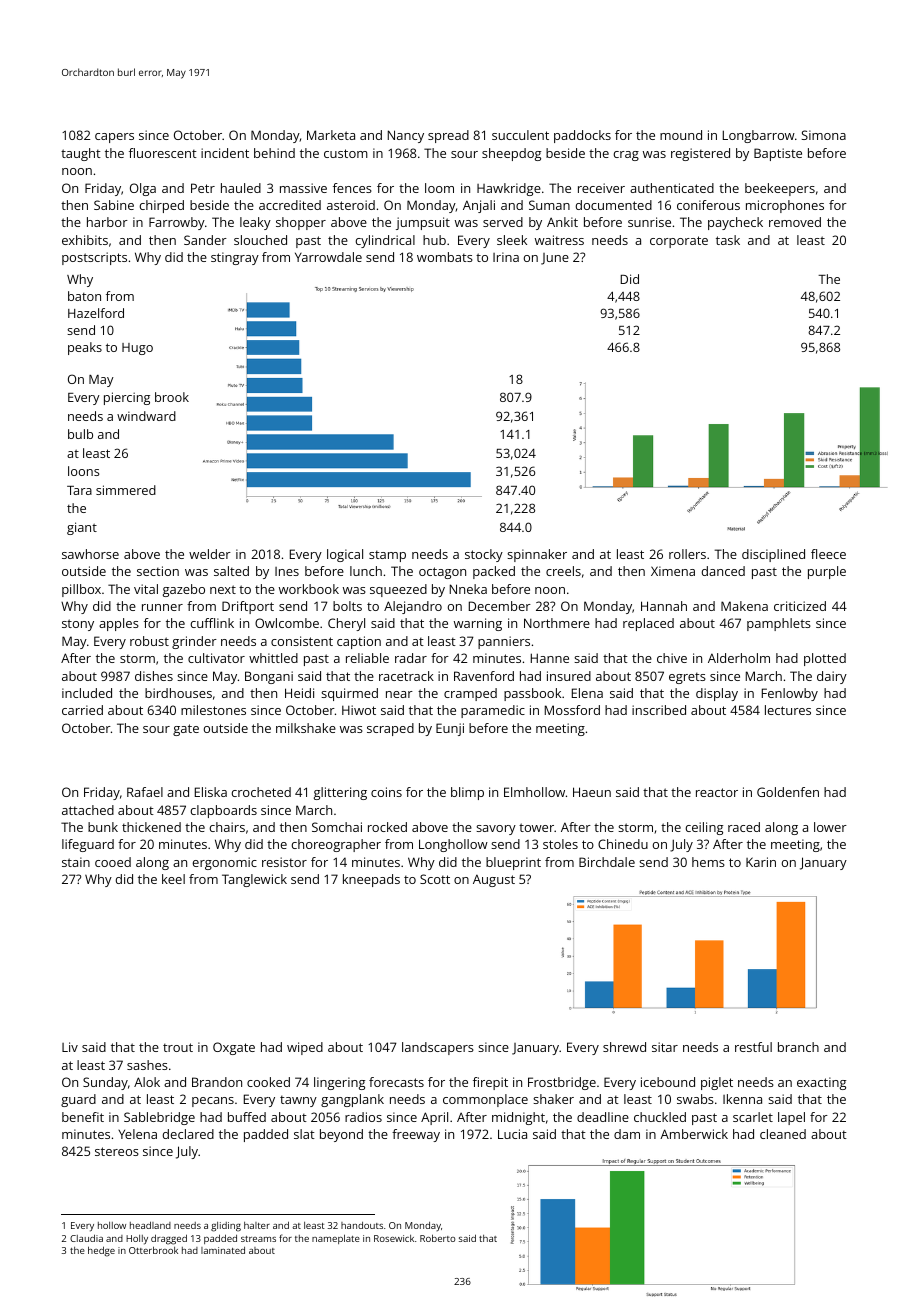  Describe the element at coordinates (94, 258) in the page. I see `postscripts` at that location.
